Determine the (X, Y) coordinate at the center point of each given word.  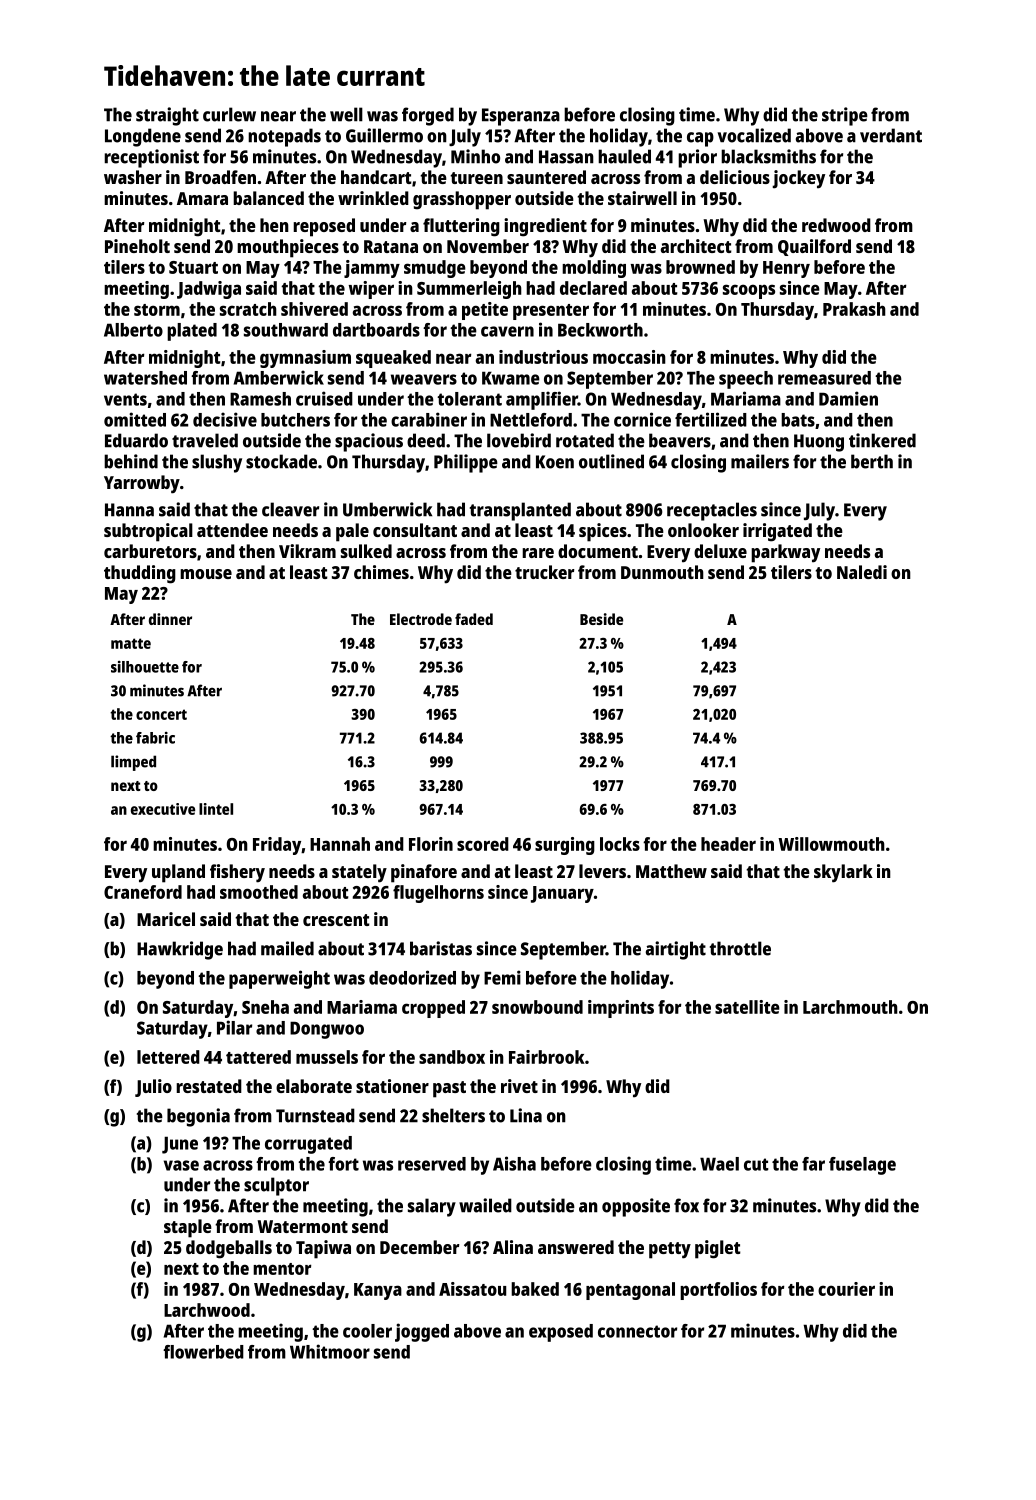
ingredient (545, 227)
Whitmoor (330, 1351)
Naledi (862, 572)
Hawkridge (180, 950)
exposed (561, 1333)
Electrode (421, 619)
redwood (836, 225)
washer (133, 177)
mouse (206, 574)
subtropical (148, 532)
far (813, 1164)
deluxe (720, 551)
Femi (502, 977)
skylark (843, 873)
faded (474, 619)
